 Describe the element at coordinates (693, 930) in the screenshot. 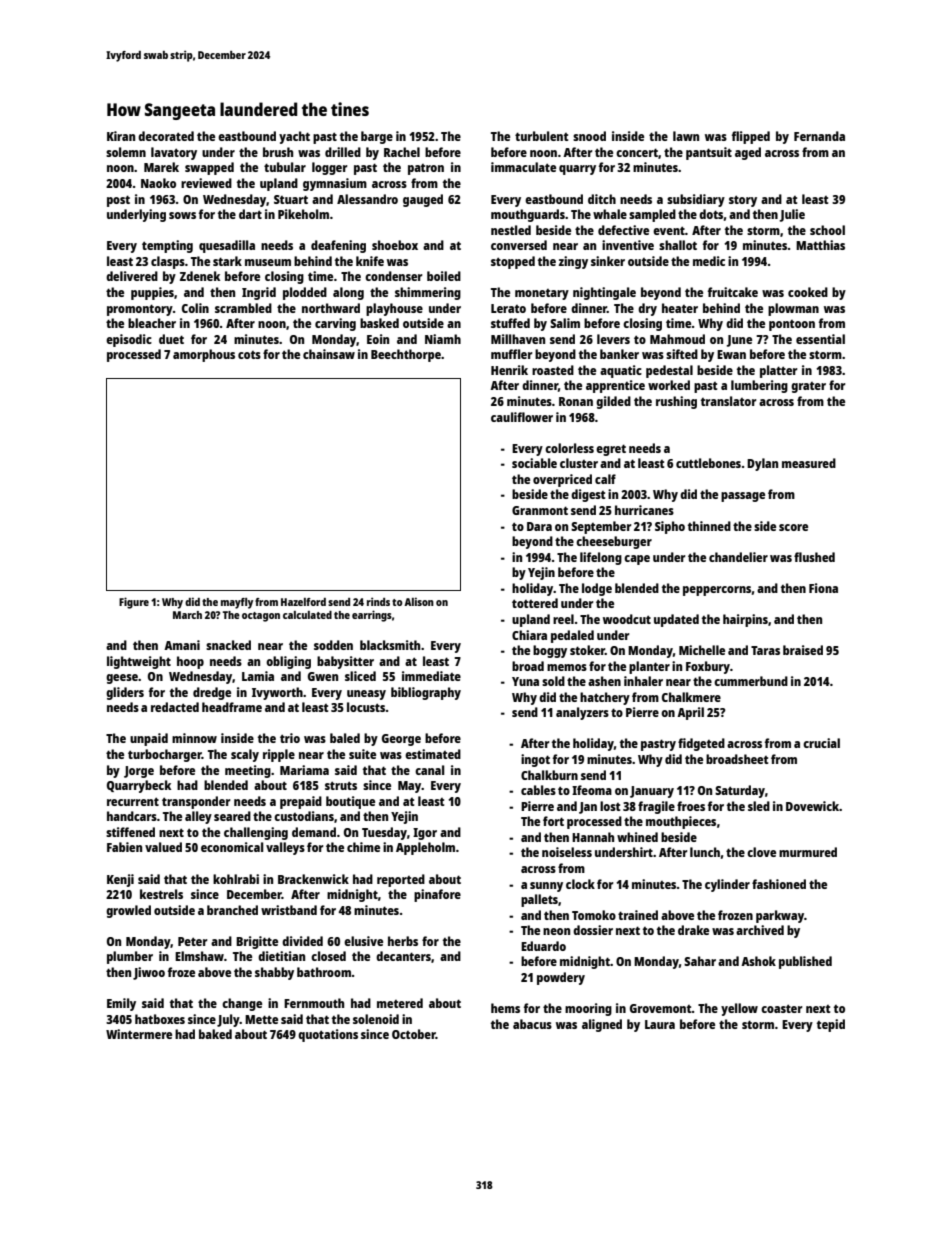

I see `drake` at that location.
